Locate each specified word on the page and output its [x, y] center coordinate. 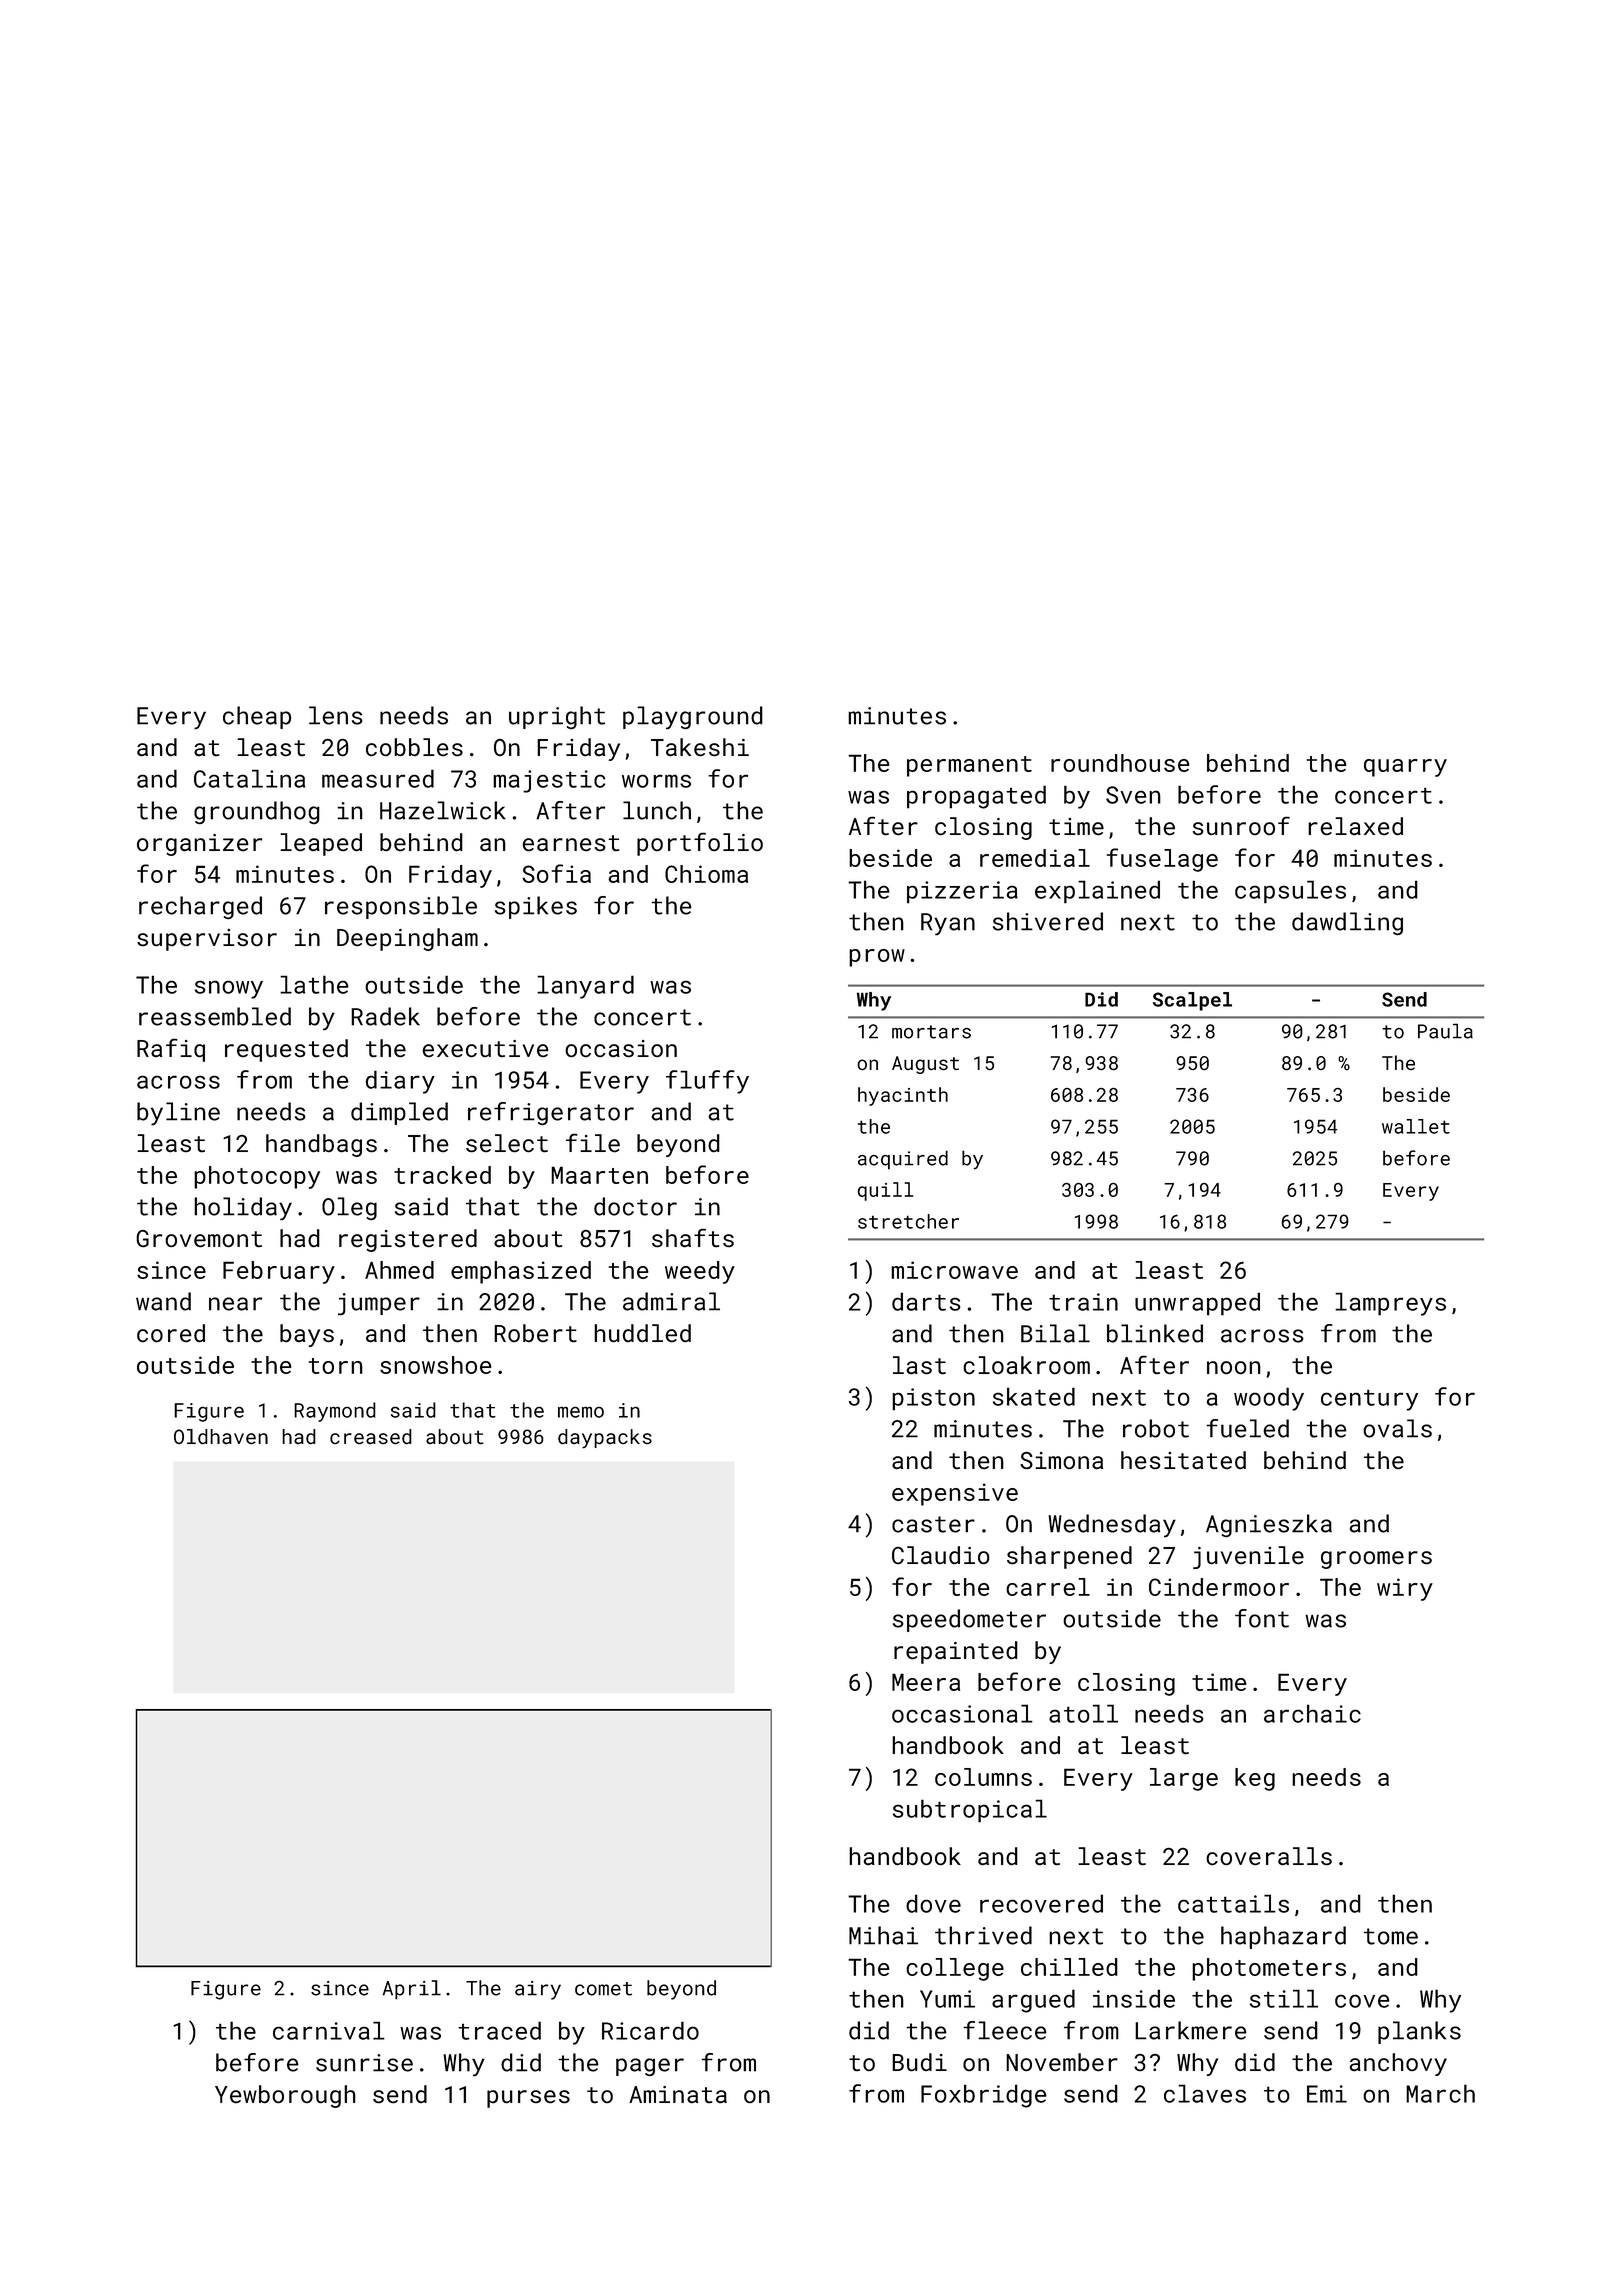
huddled [642, 1333]
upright [557, 717]
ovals [1398, 1428]
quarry [1405, 768]
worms [656, 781]
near [235, 1304]
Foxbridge [984, 2096]
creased [371, 1436]
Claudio [941, 1555]
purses [528, 2099]
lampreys [1390, 1304]
